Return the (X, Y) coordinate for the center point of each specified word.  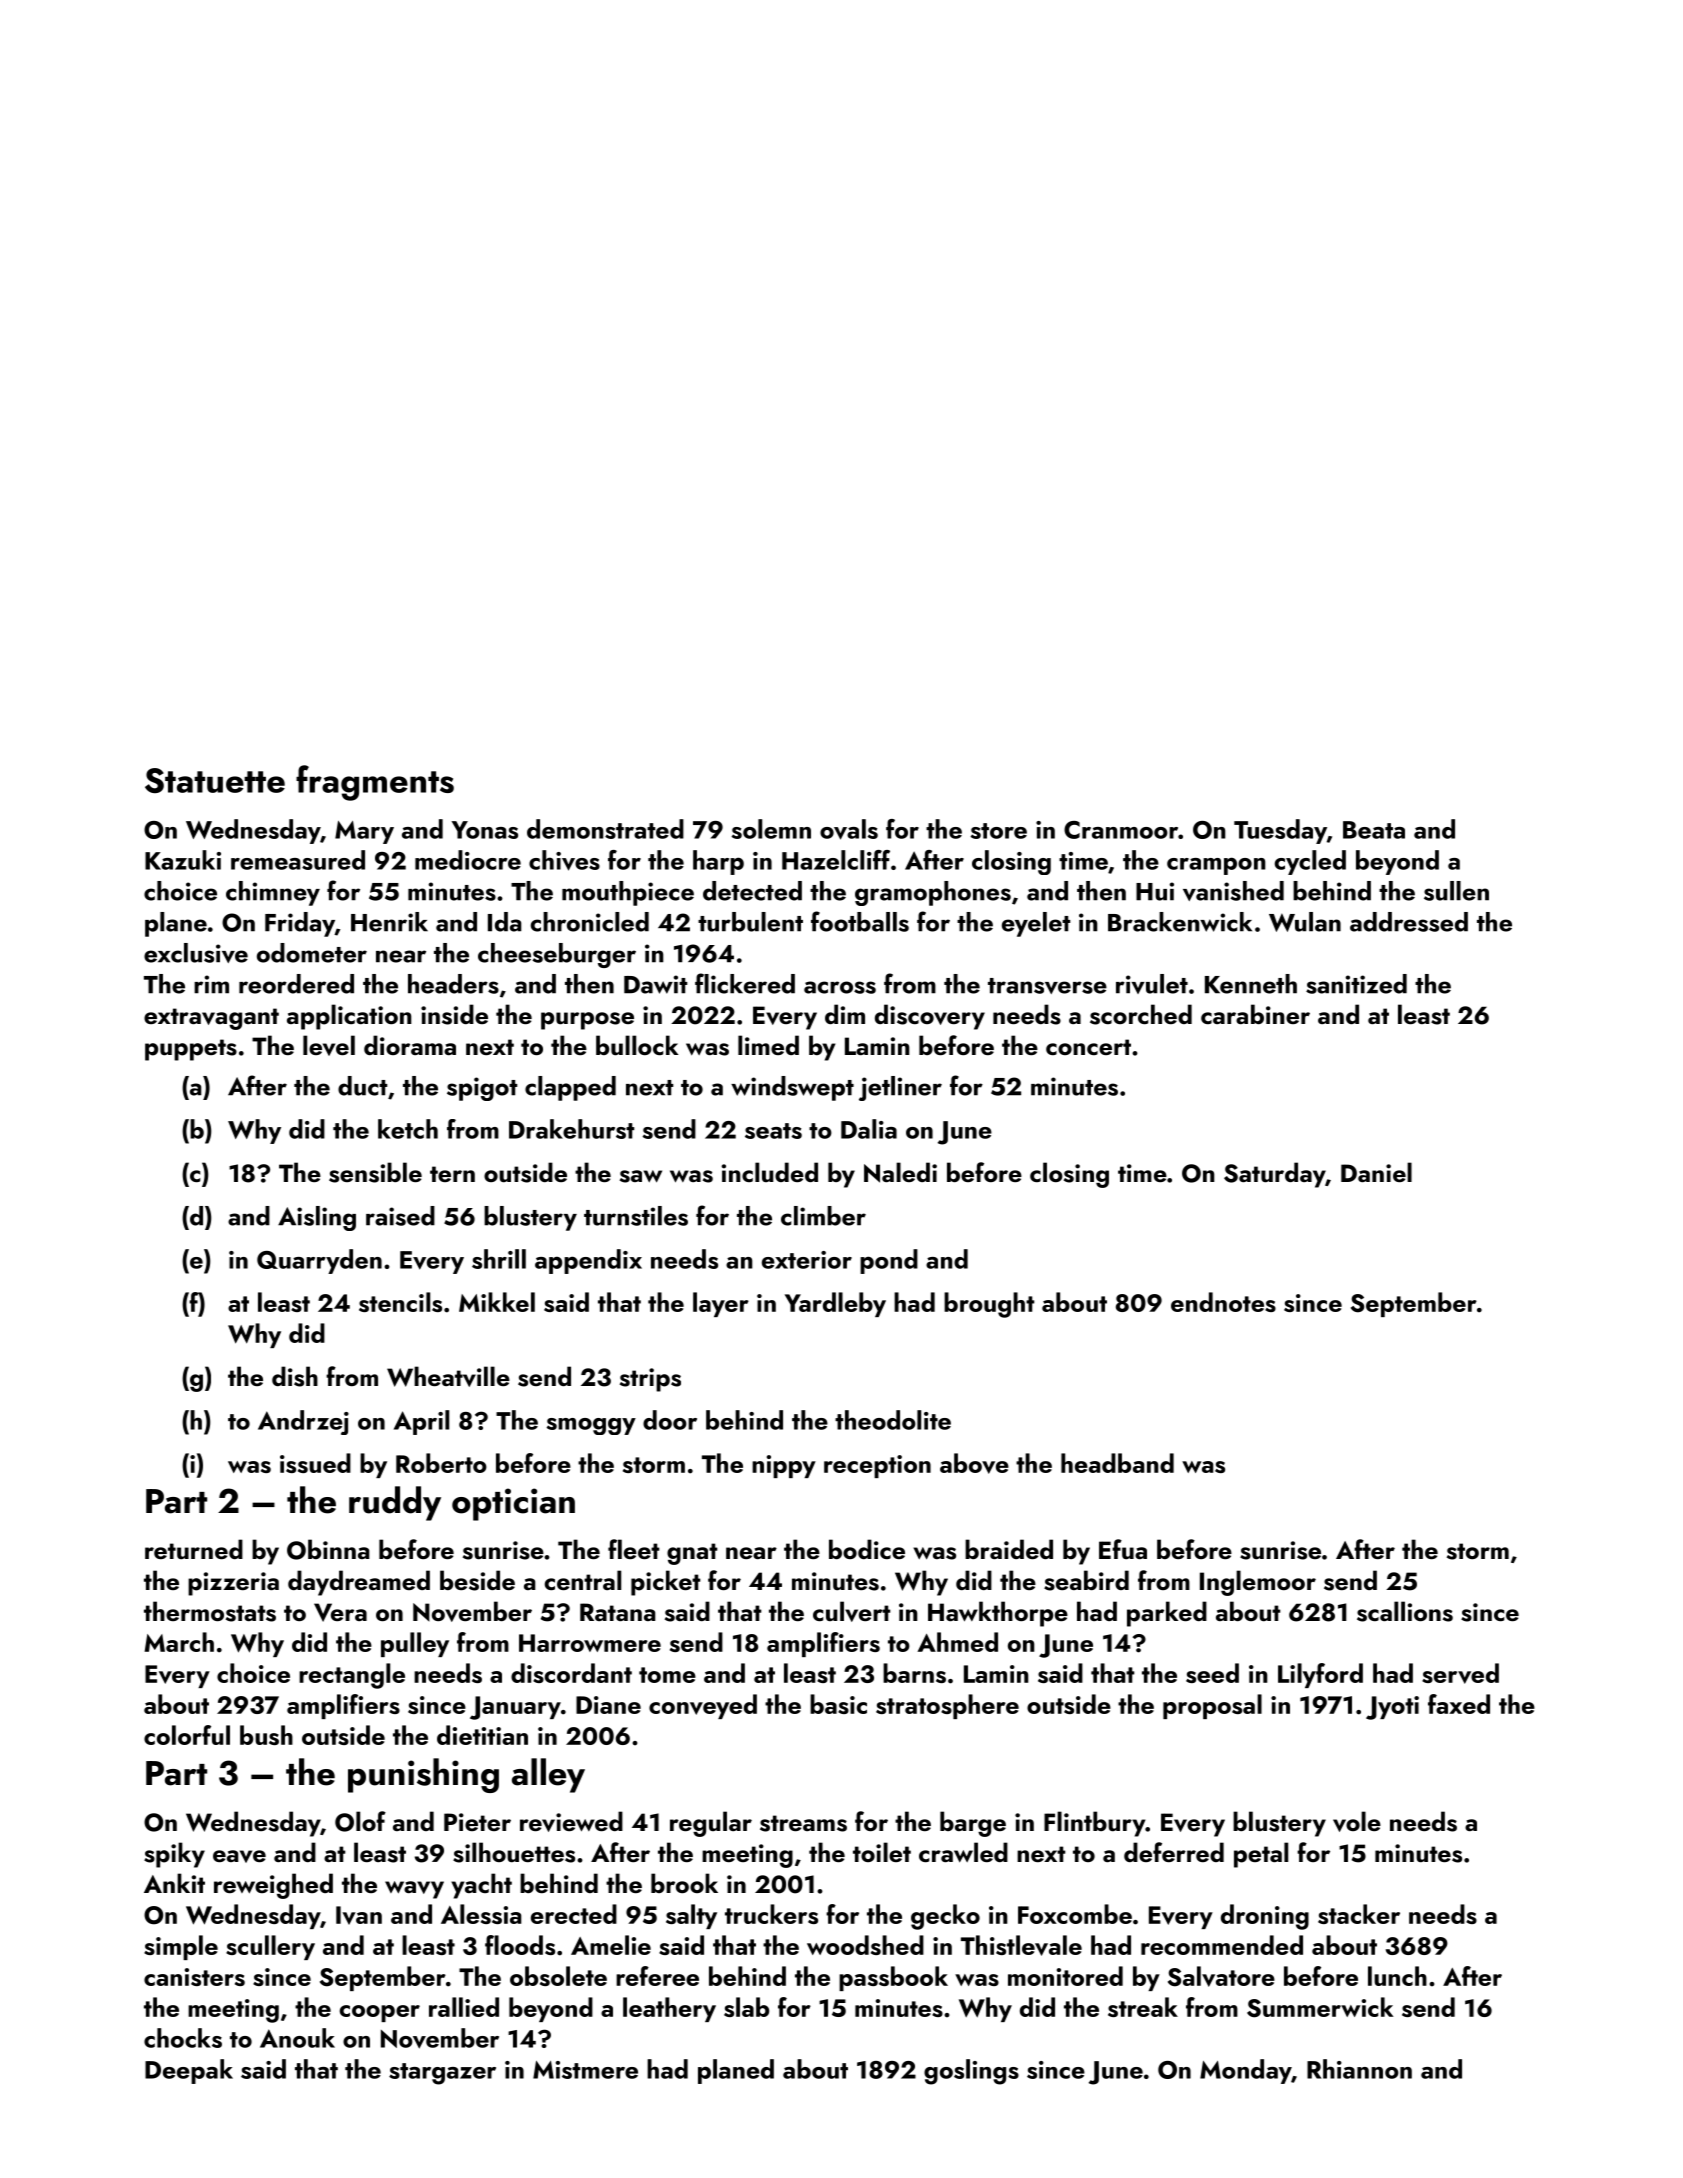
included (770, 1172)
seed (1212, 1673)
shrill (499, 1259)
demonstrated (605, 829)
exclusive (196, 953)
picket (666, 1583)
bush (266, 1735)
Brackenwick (1180, 922)
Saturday (1274, 1175)
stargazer (442, 2074)
